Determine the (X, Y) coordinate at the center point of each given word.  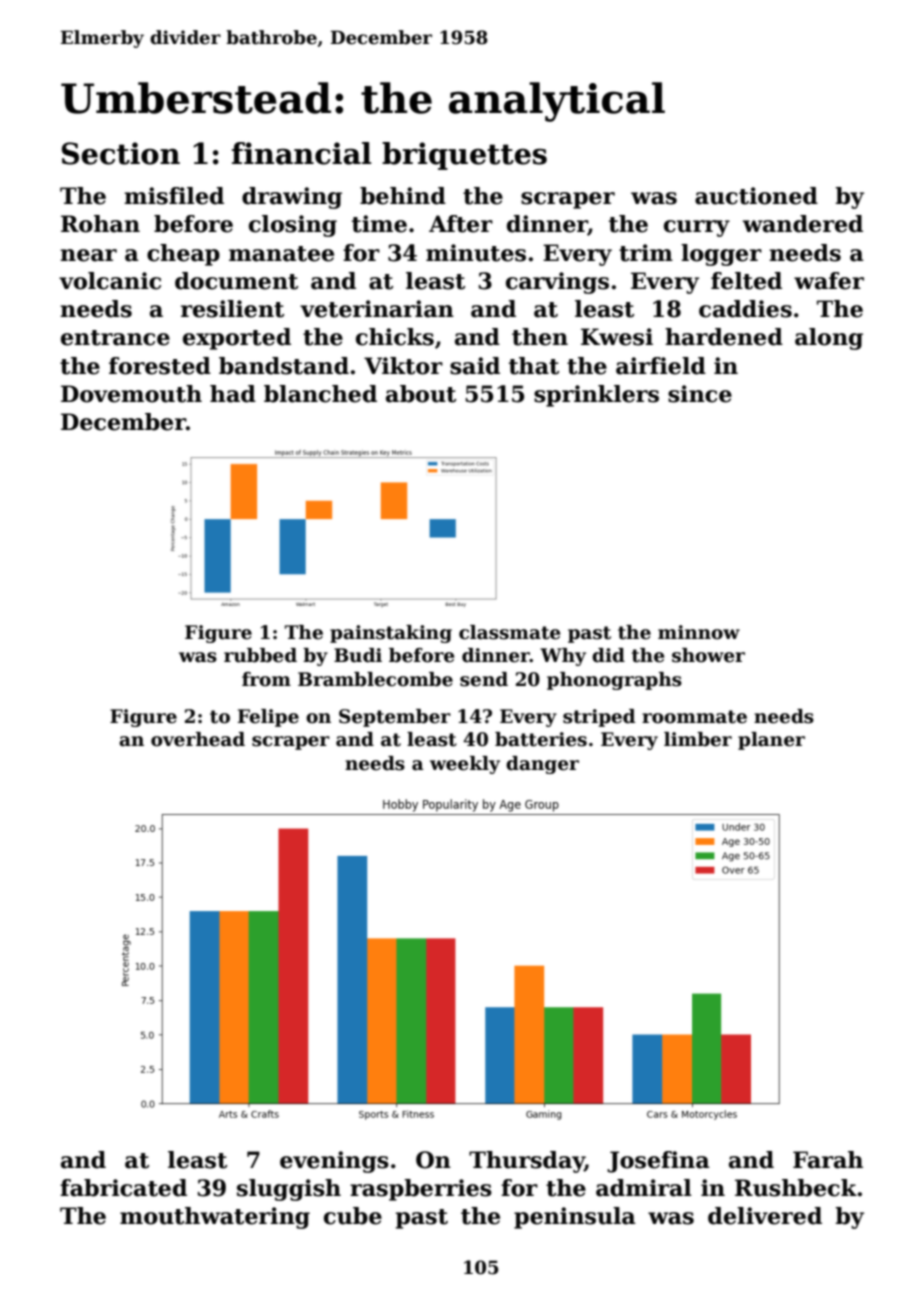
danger (542, 765)
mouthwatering (215, 1218)
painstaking (391, 634)
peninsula (575, 1218)
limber (698, 739)
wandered (802, 224)
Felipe (268, 718)
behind (403, 196)
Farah (828, 1160)
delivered (765, 1216)
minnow (699, 632)
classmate (509, 632)
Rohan (100, 224)
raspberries (421, 1190)
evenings (334, 1162)
